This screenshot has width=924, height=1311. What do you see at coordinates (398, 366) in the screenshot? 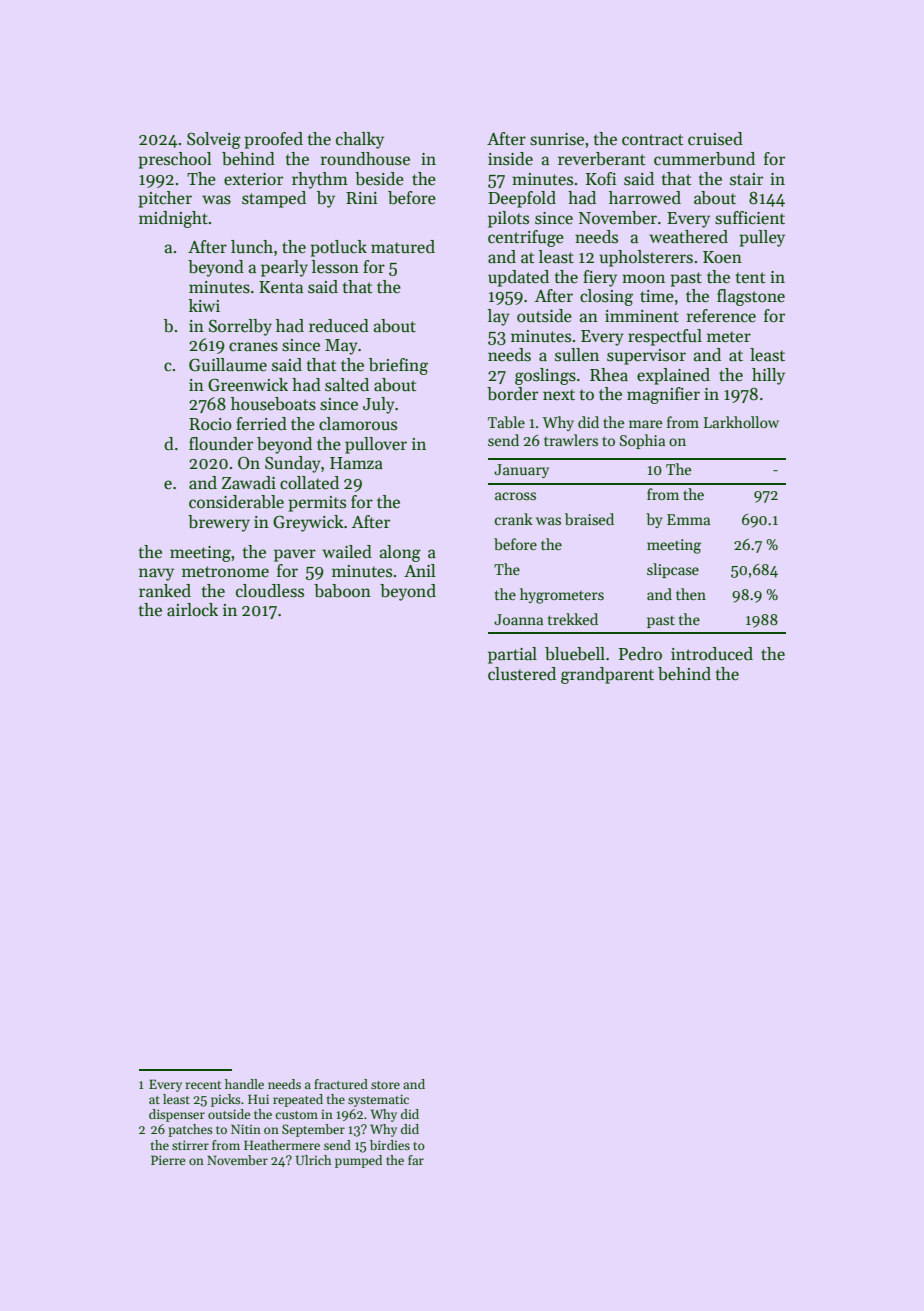
I see `briefing` at bounding box center [398, 366].
